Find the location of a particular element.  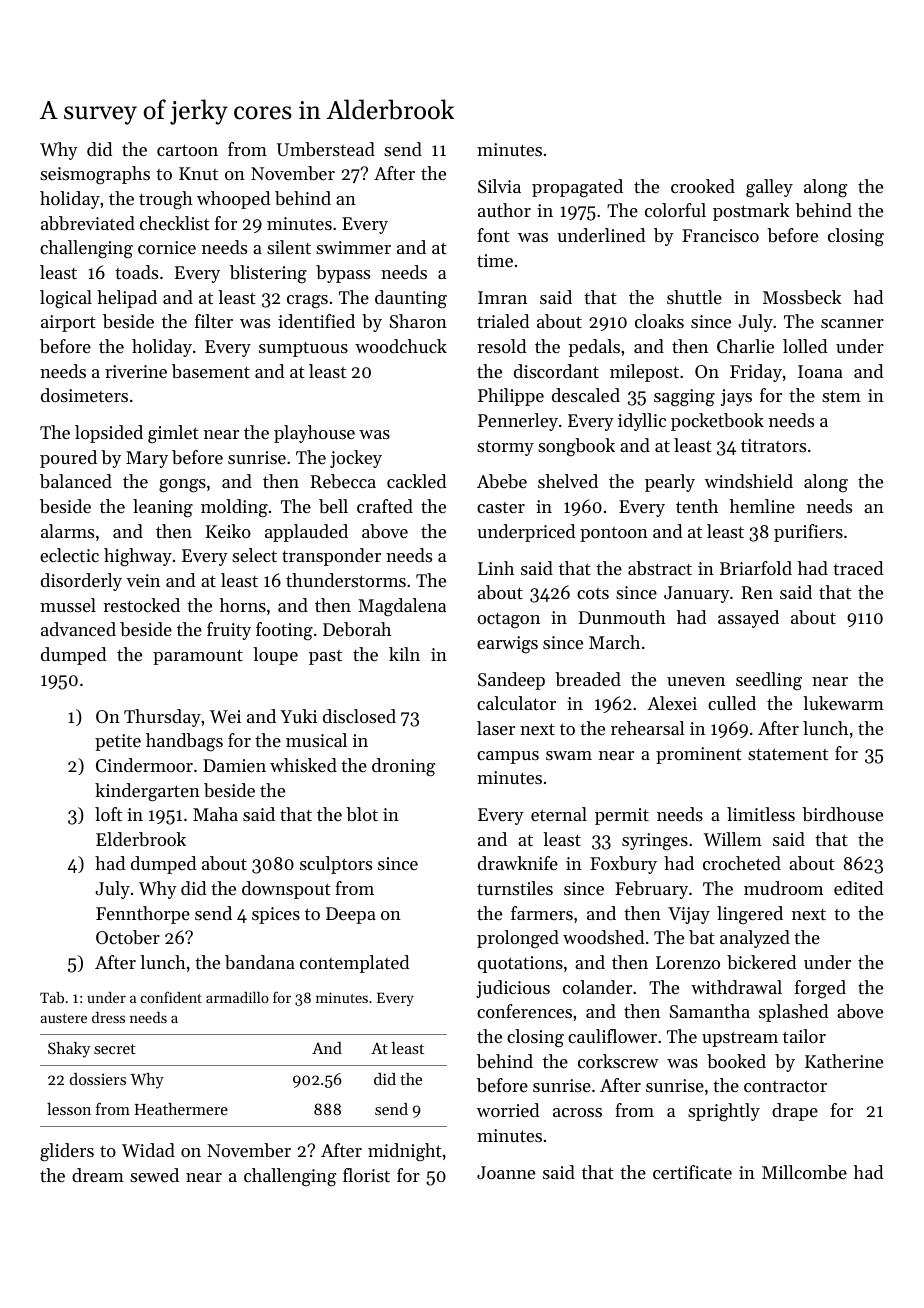

florist is located at coordinates (366, 1175).
